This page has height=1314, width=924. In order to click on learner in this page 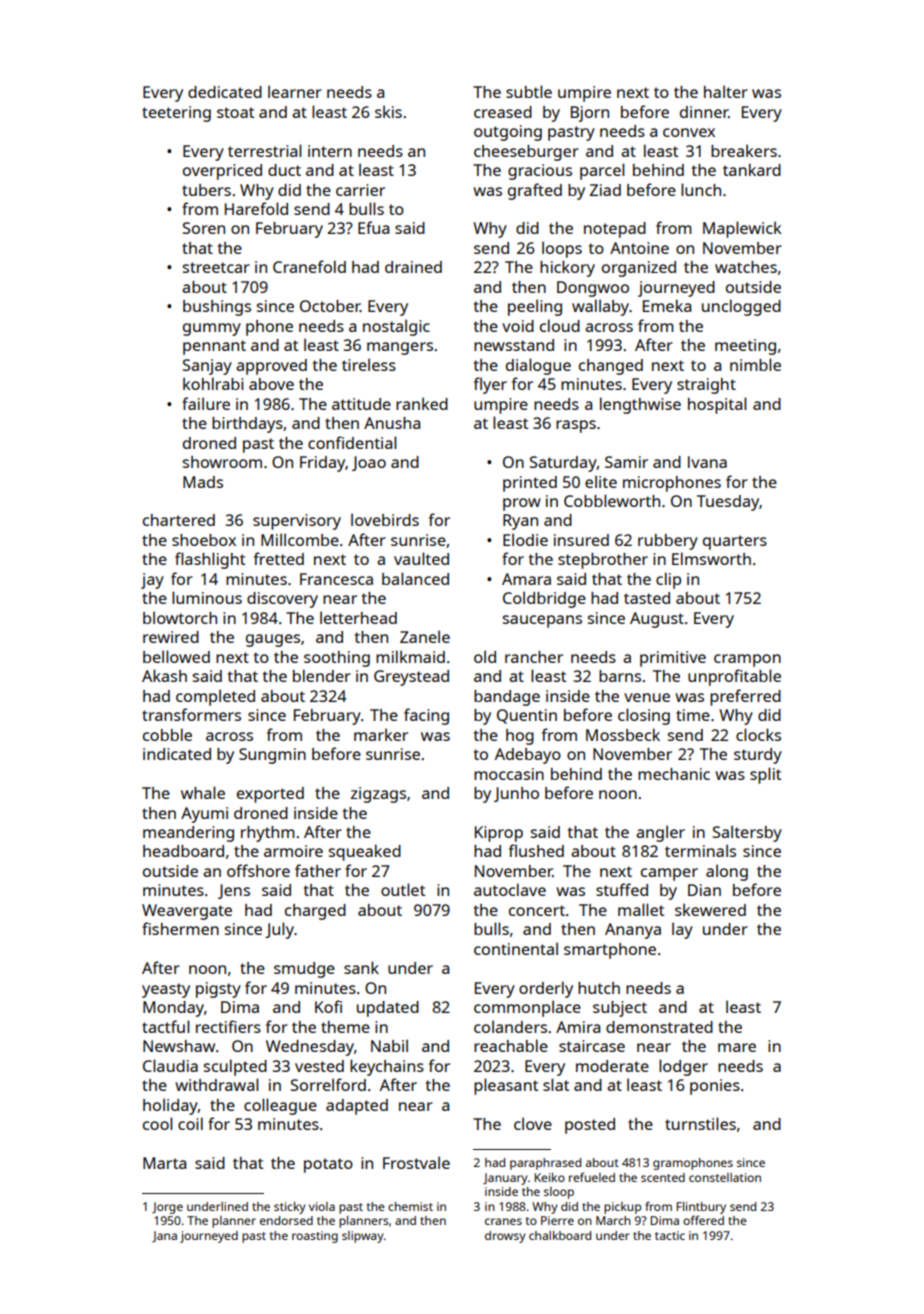, I will do `click(295, 91)`.
